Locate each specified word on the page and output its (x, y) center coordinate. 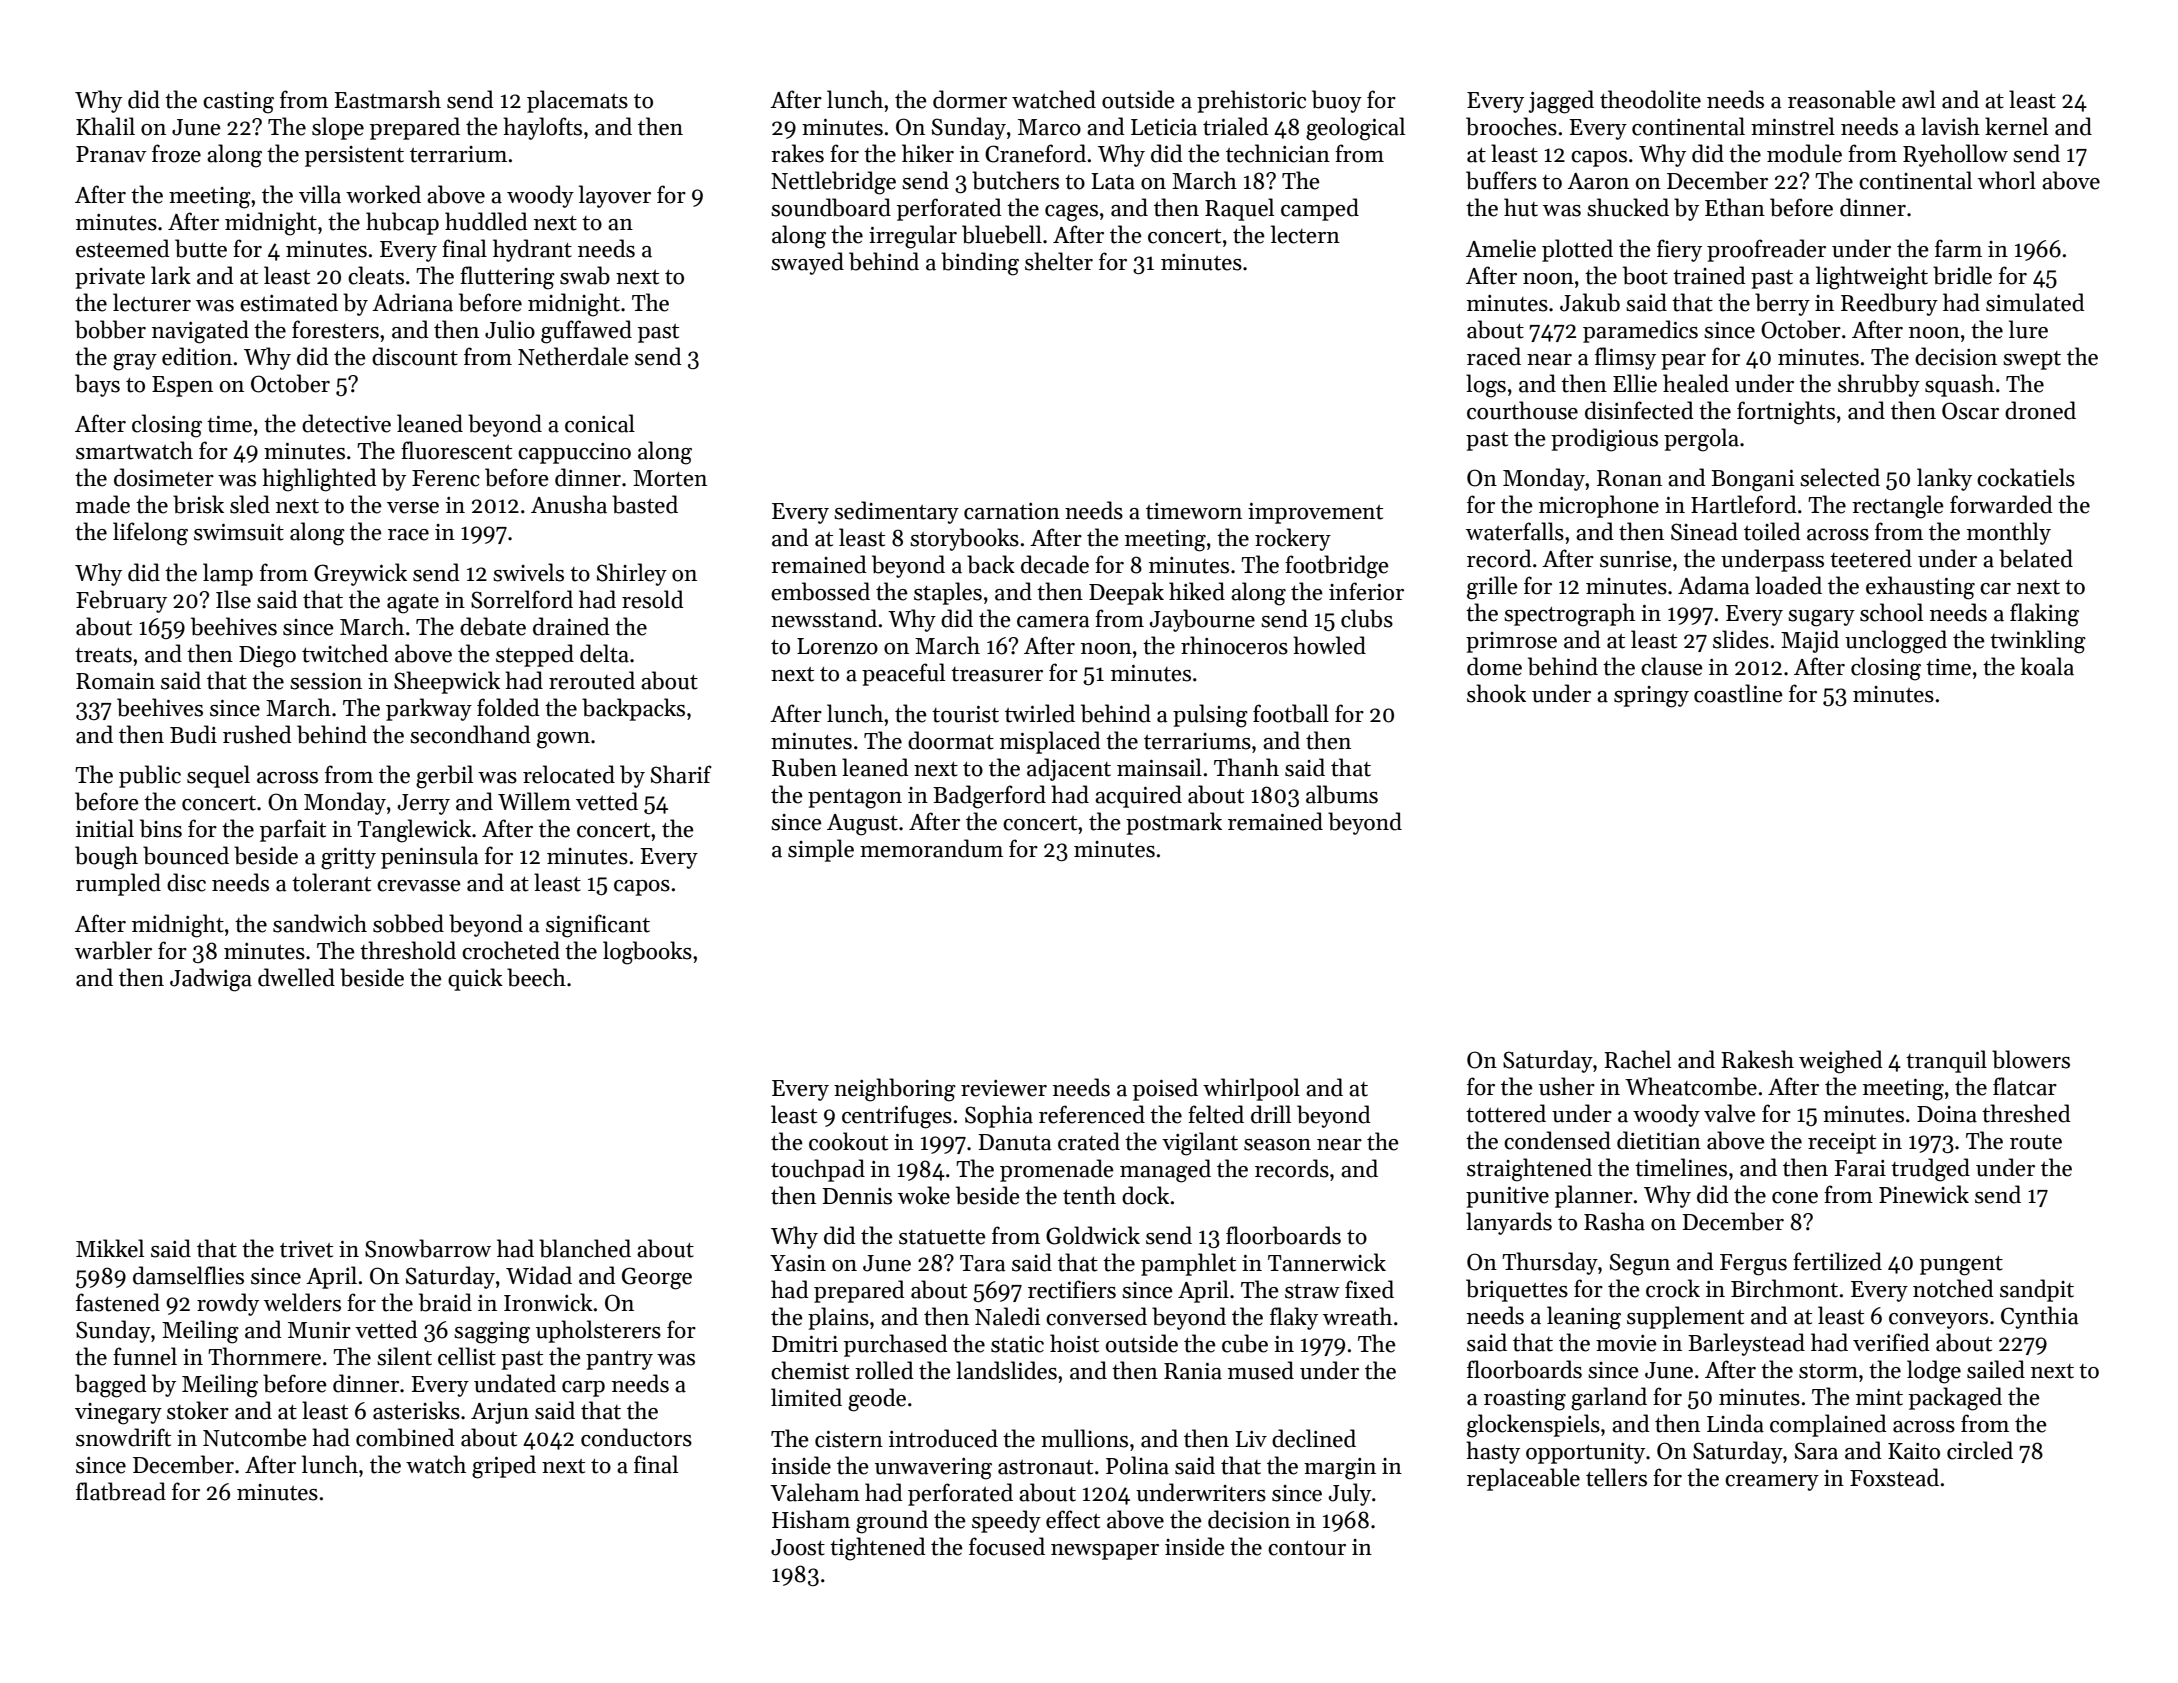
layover (615, 196)
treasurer (997, 674)
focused (1007, 1546)
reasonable (1842, 99)
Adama (1714, 585)
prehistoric (1251, 101)
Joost (798, 1547)
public (150, 776)
